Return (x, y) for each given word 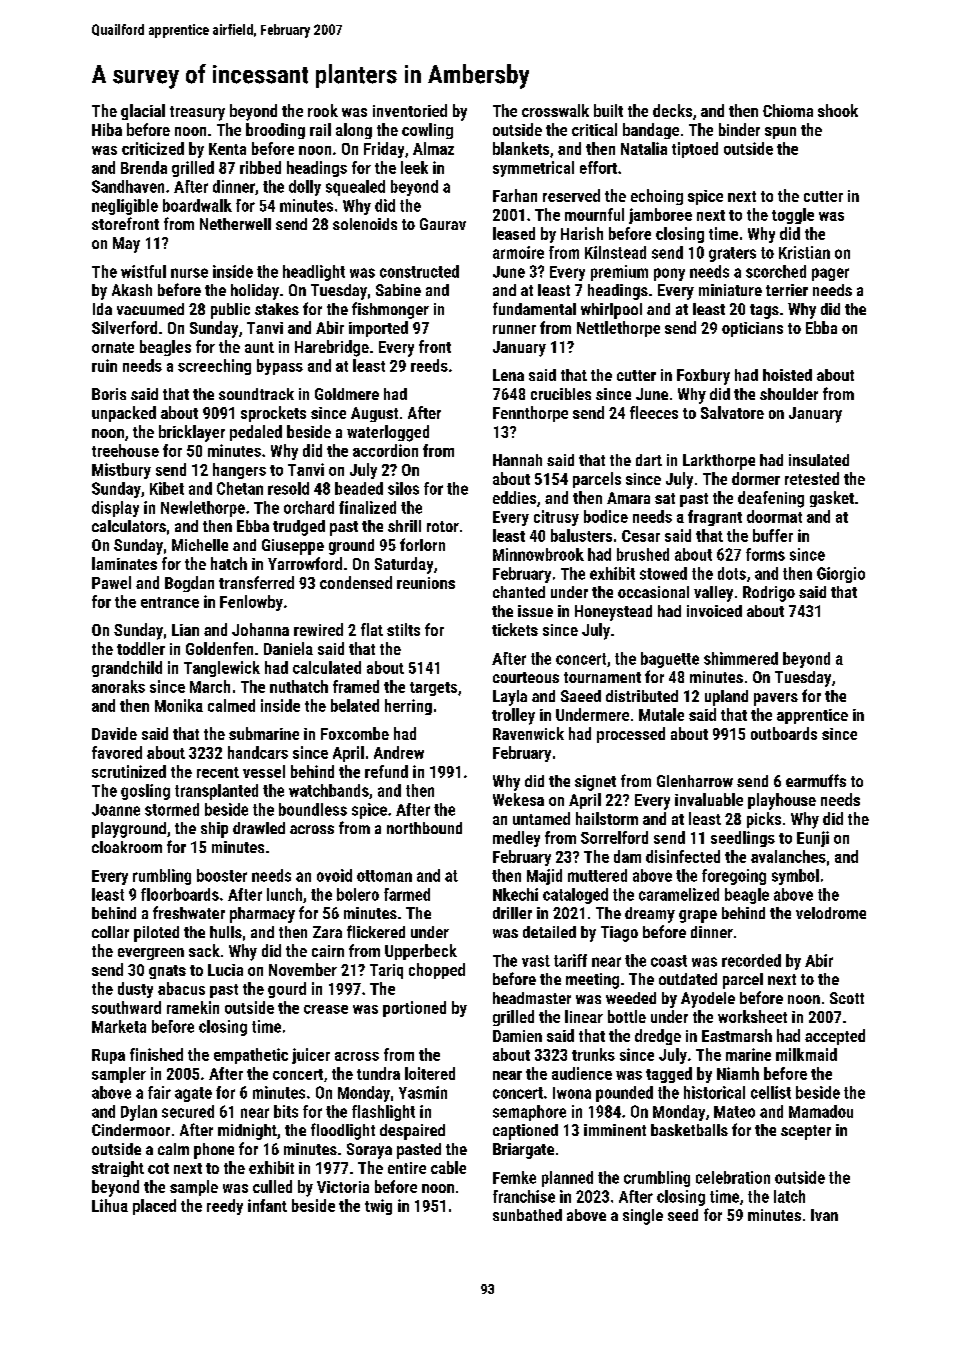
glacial (143, 112)
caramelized (679, 894)
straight (118, 1169)
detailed (549, 932)
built (608, 110)
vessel (264, 771)
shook (838, 110)
